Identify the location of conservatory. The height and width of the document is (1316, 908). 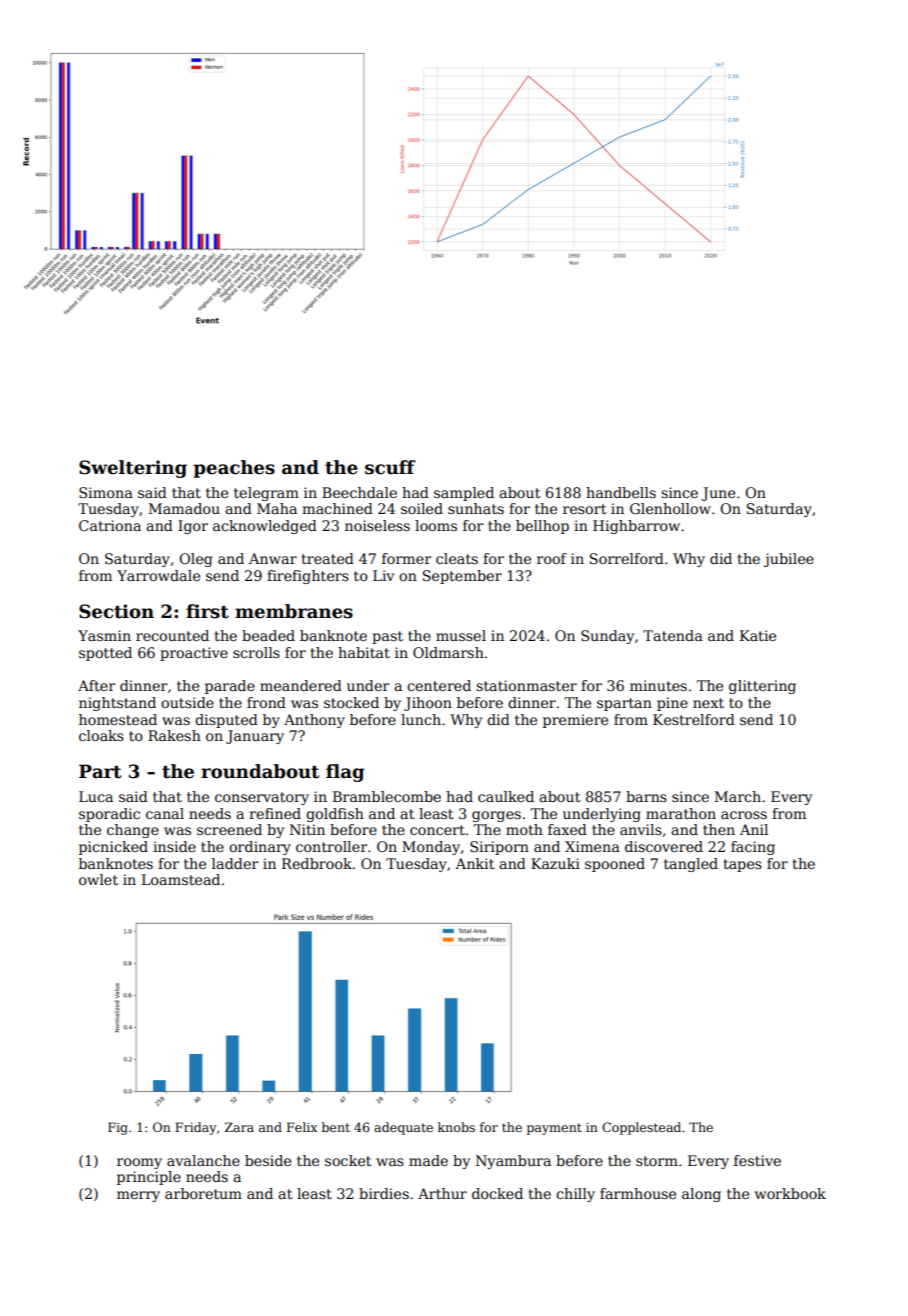
(262, 798).
